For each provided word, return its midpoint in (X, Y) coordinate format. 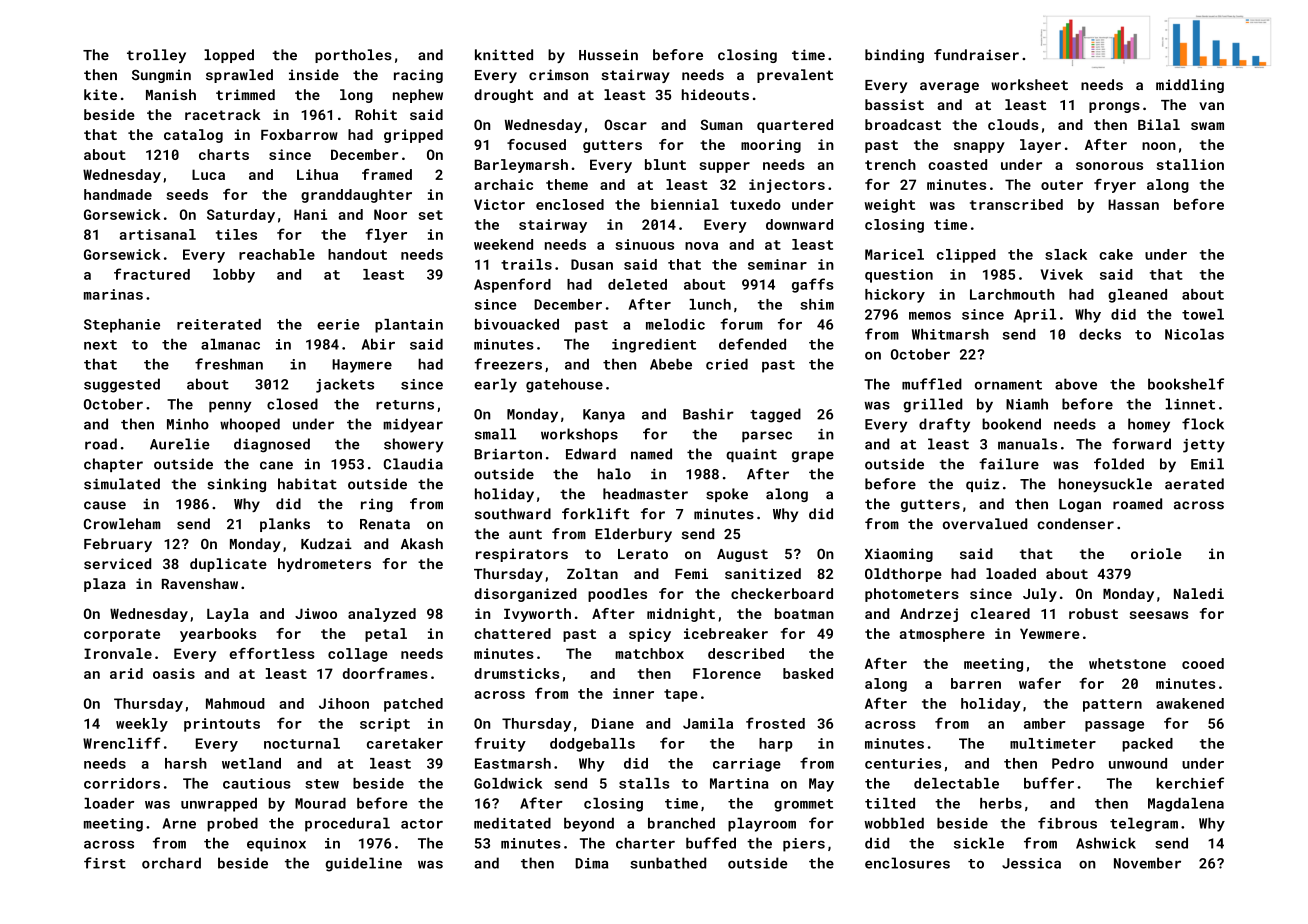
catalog (193, 136)
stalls (644, 783)
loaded (1011, 573)
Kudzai (326, 543)
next (100, 345)
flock (1203, 424)
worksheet (1029, 84)
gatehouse (564, 385)
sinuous (644, 244)
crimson (558, 74)
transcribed (1016, 204)
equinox (276, 845)
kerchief (1190, 783)
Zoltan (592, 573)
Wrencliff (122, 743)
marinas (113, 294)
